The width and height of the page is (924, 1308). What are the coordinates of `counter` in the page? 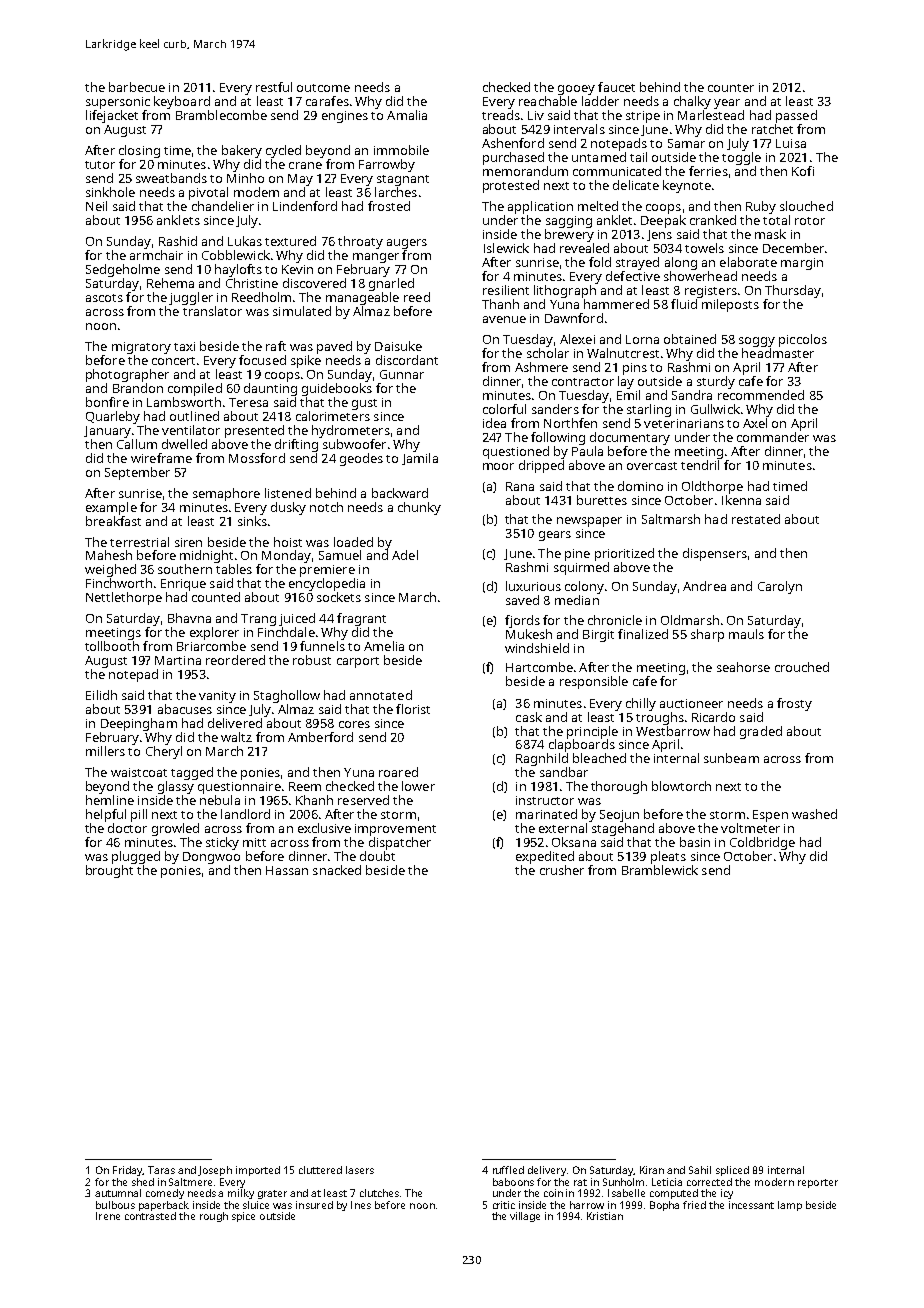 It's located at (731, 88).
